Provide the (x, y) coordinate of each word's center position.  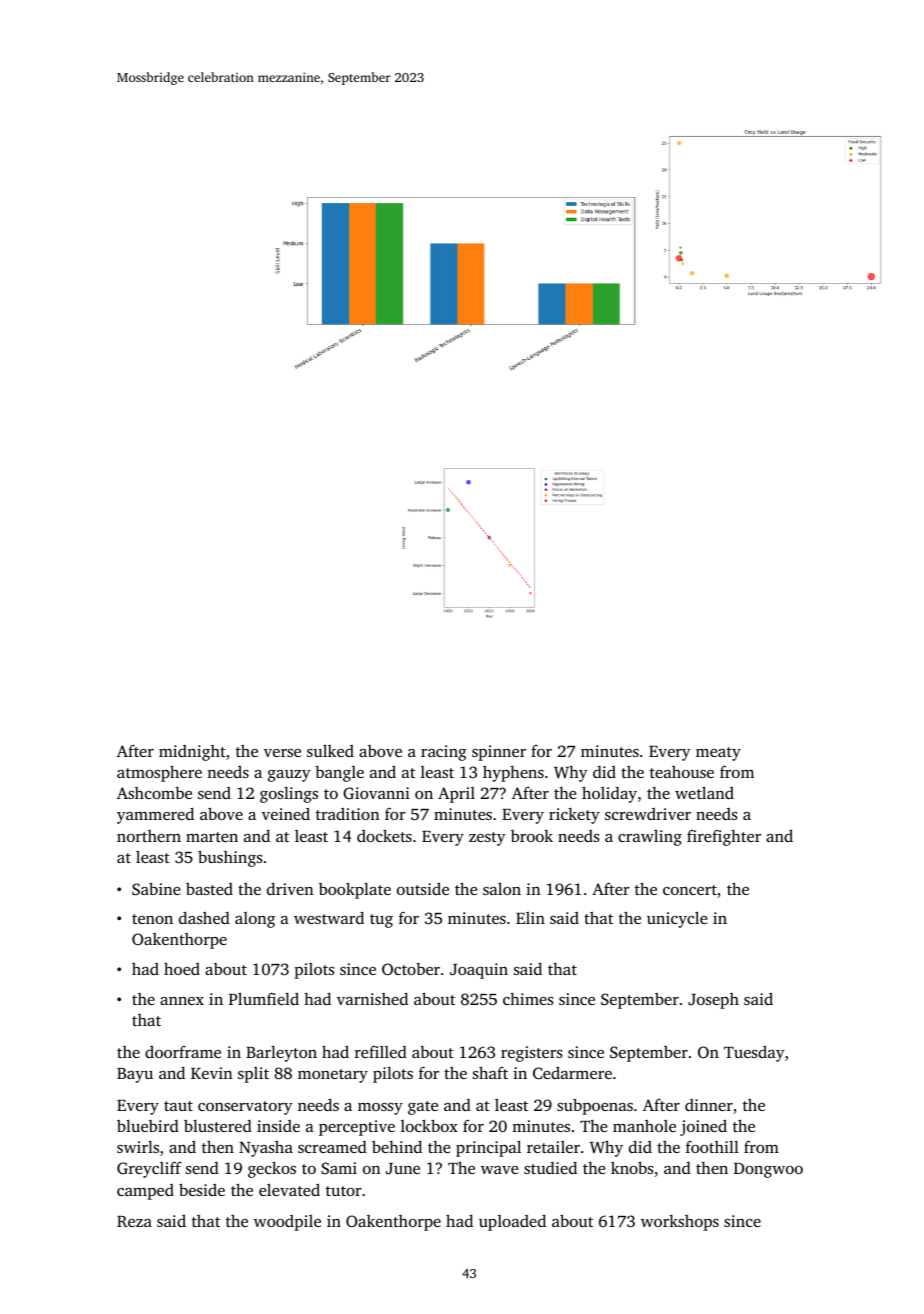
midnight (192, 753)
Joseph (713, 1001)
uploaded (512, 1222)
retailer (553, 1147)
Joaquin (479, 971)
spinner (499, 753)
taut (178, 1106)
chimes (528, 999)
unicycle (677, 919)
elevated (289, 1189)
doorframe (183, 1051)
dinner (709, 1105)
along (255, 920)
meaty (718, 754)
